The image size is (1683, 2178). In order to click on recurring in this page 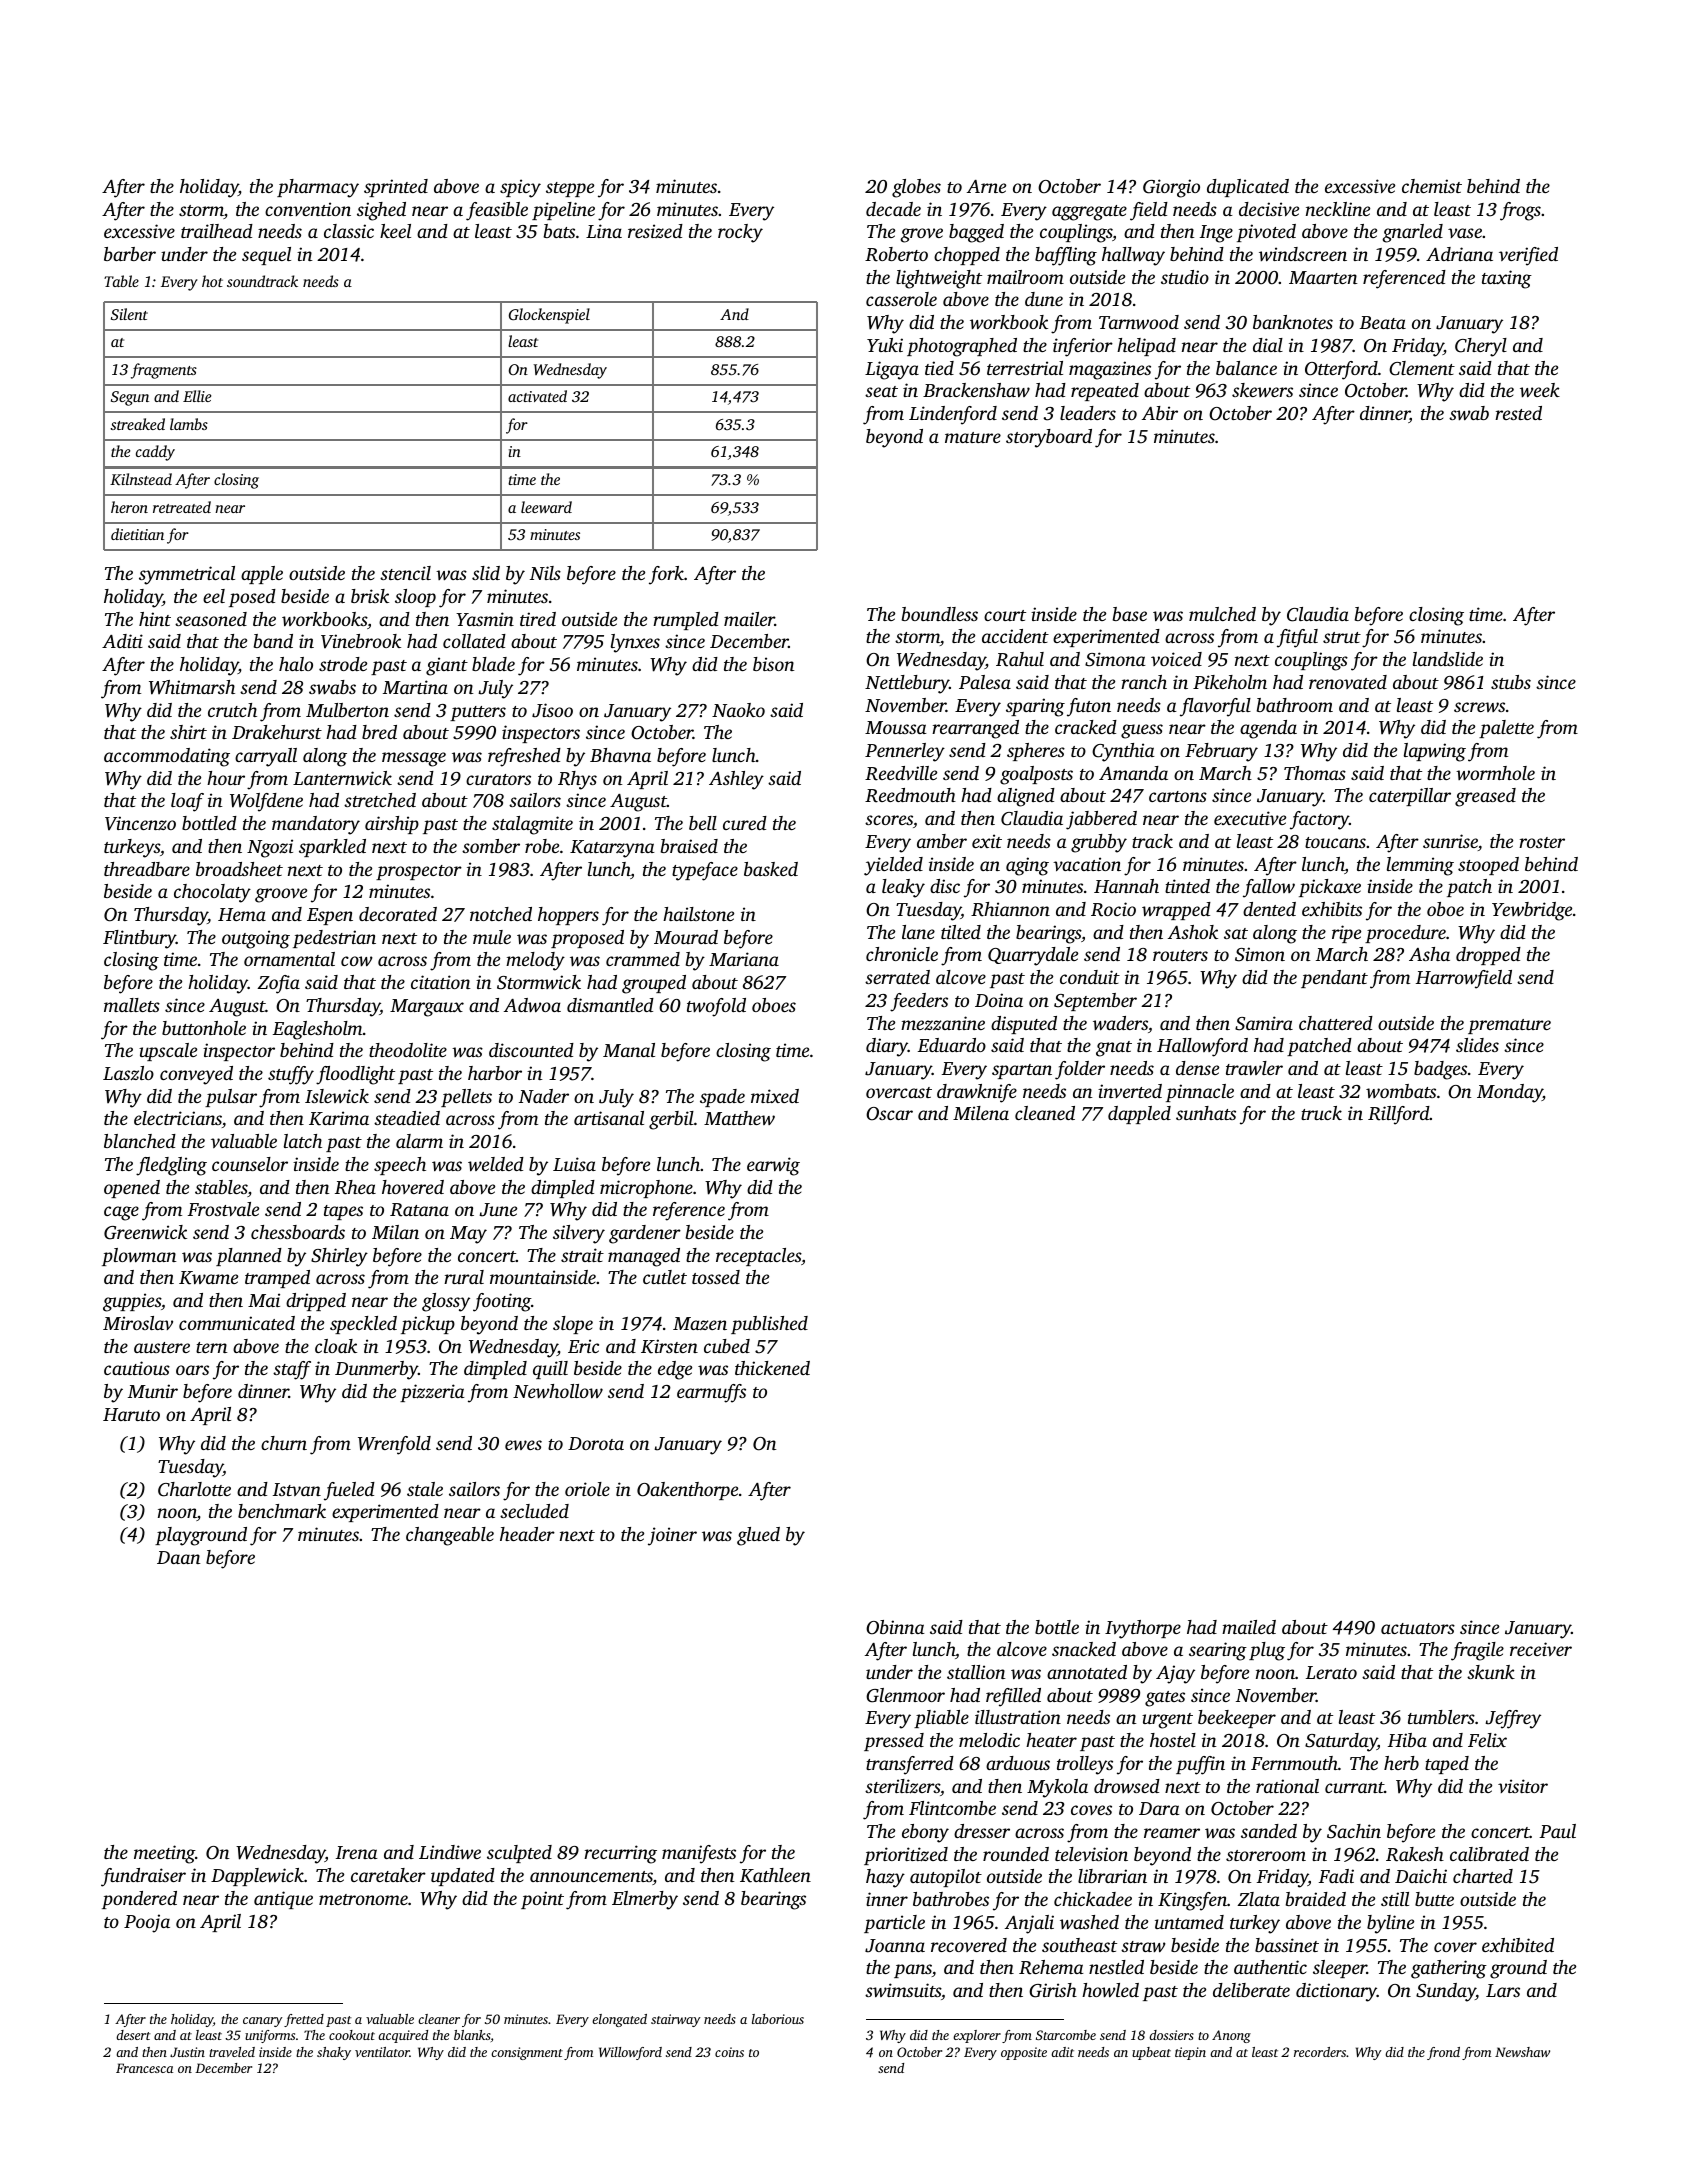, I will do `click(620, 1854)`.
